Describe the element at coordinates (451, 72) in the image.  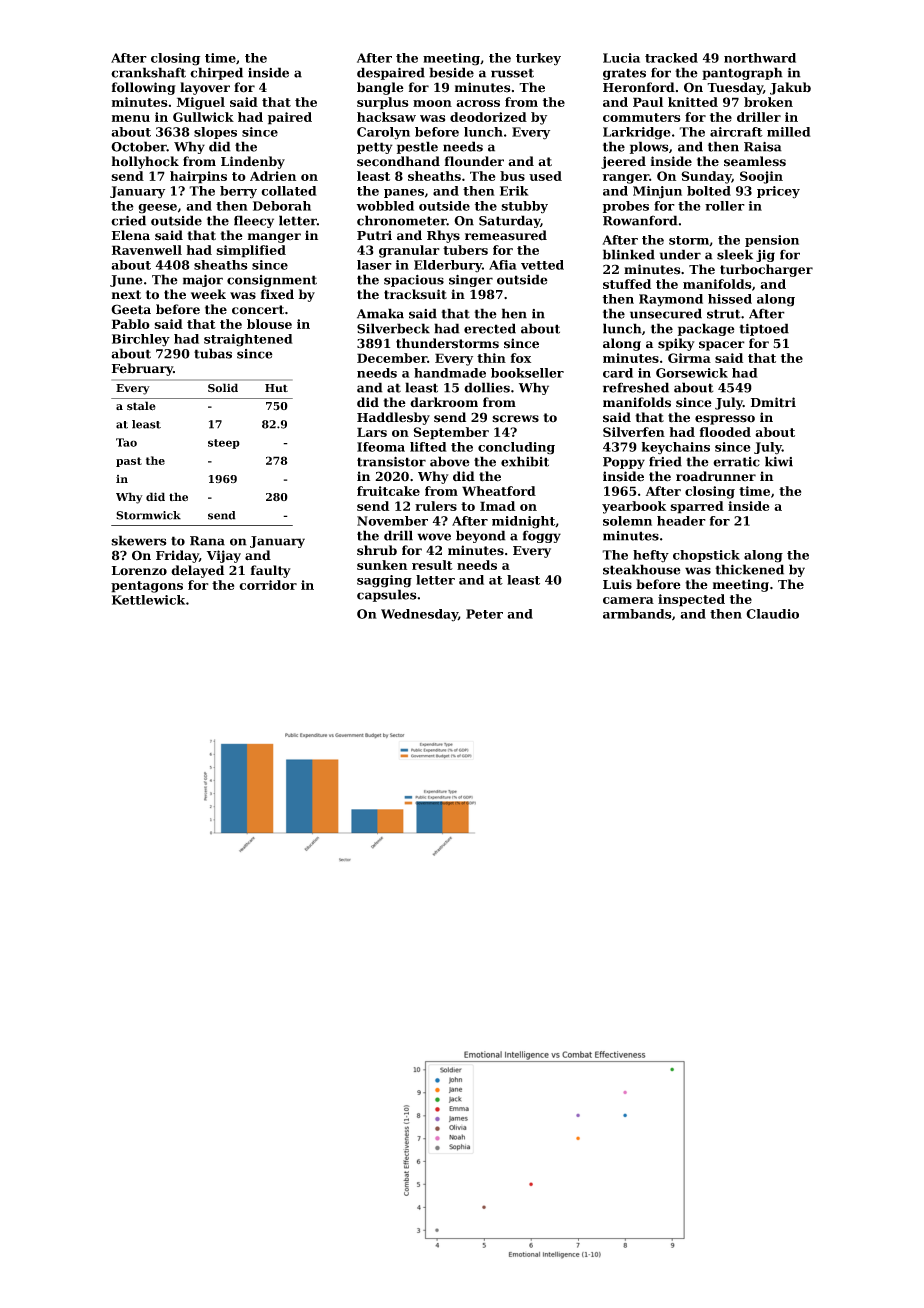
I see `beside` at that location.
